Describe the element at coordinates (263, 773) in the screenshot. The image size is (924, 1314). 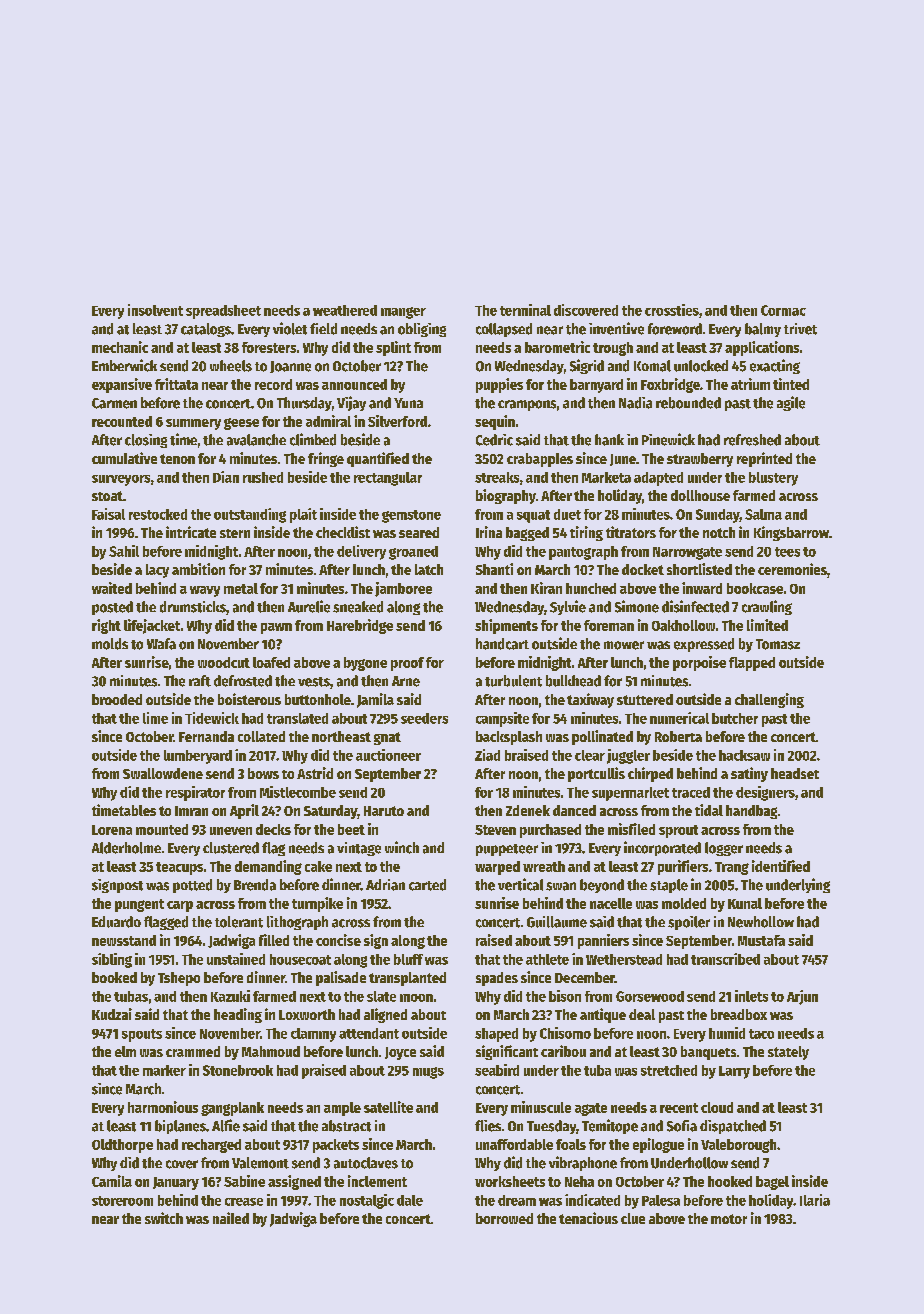
I see `bows` at that location.
